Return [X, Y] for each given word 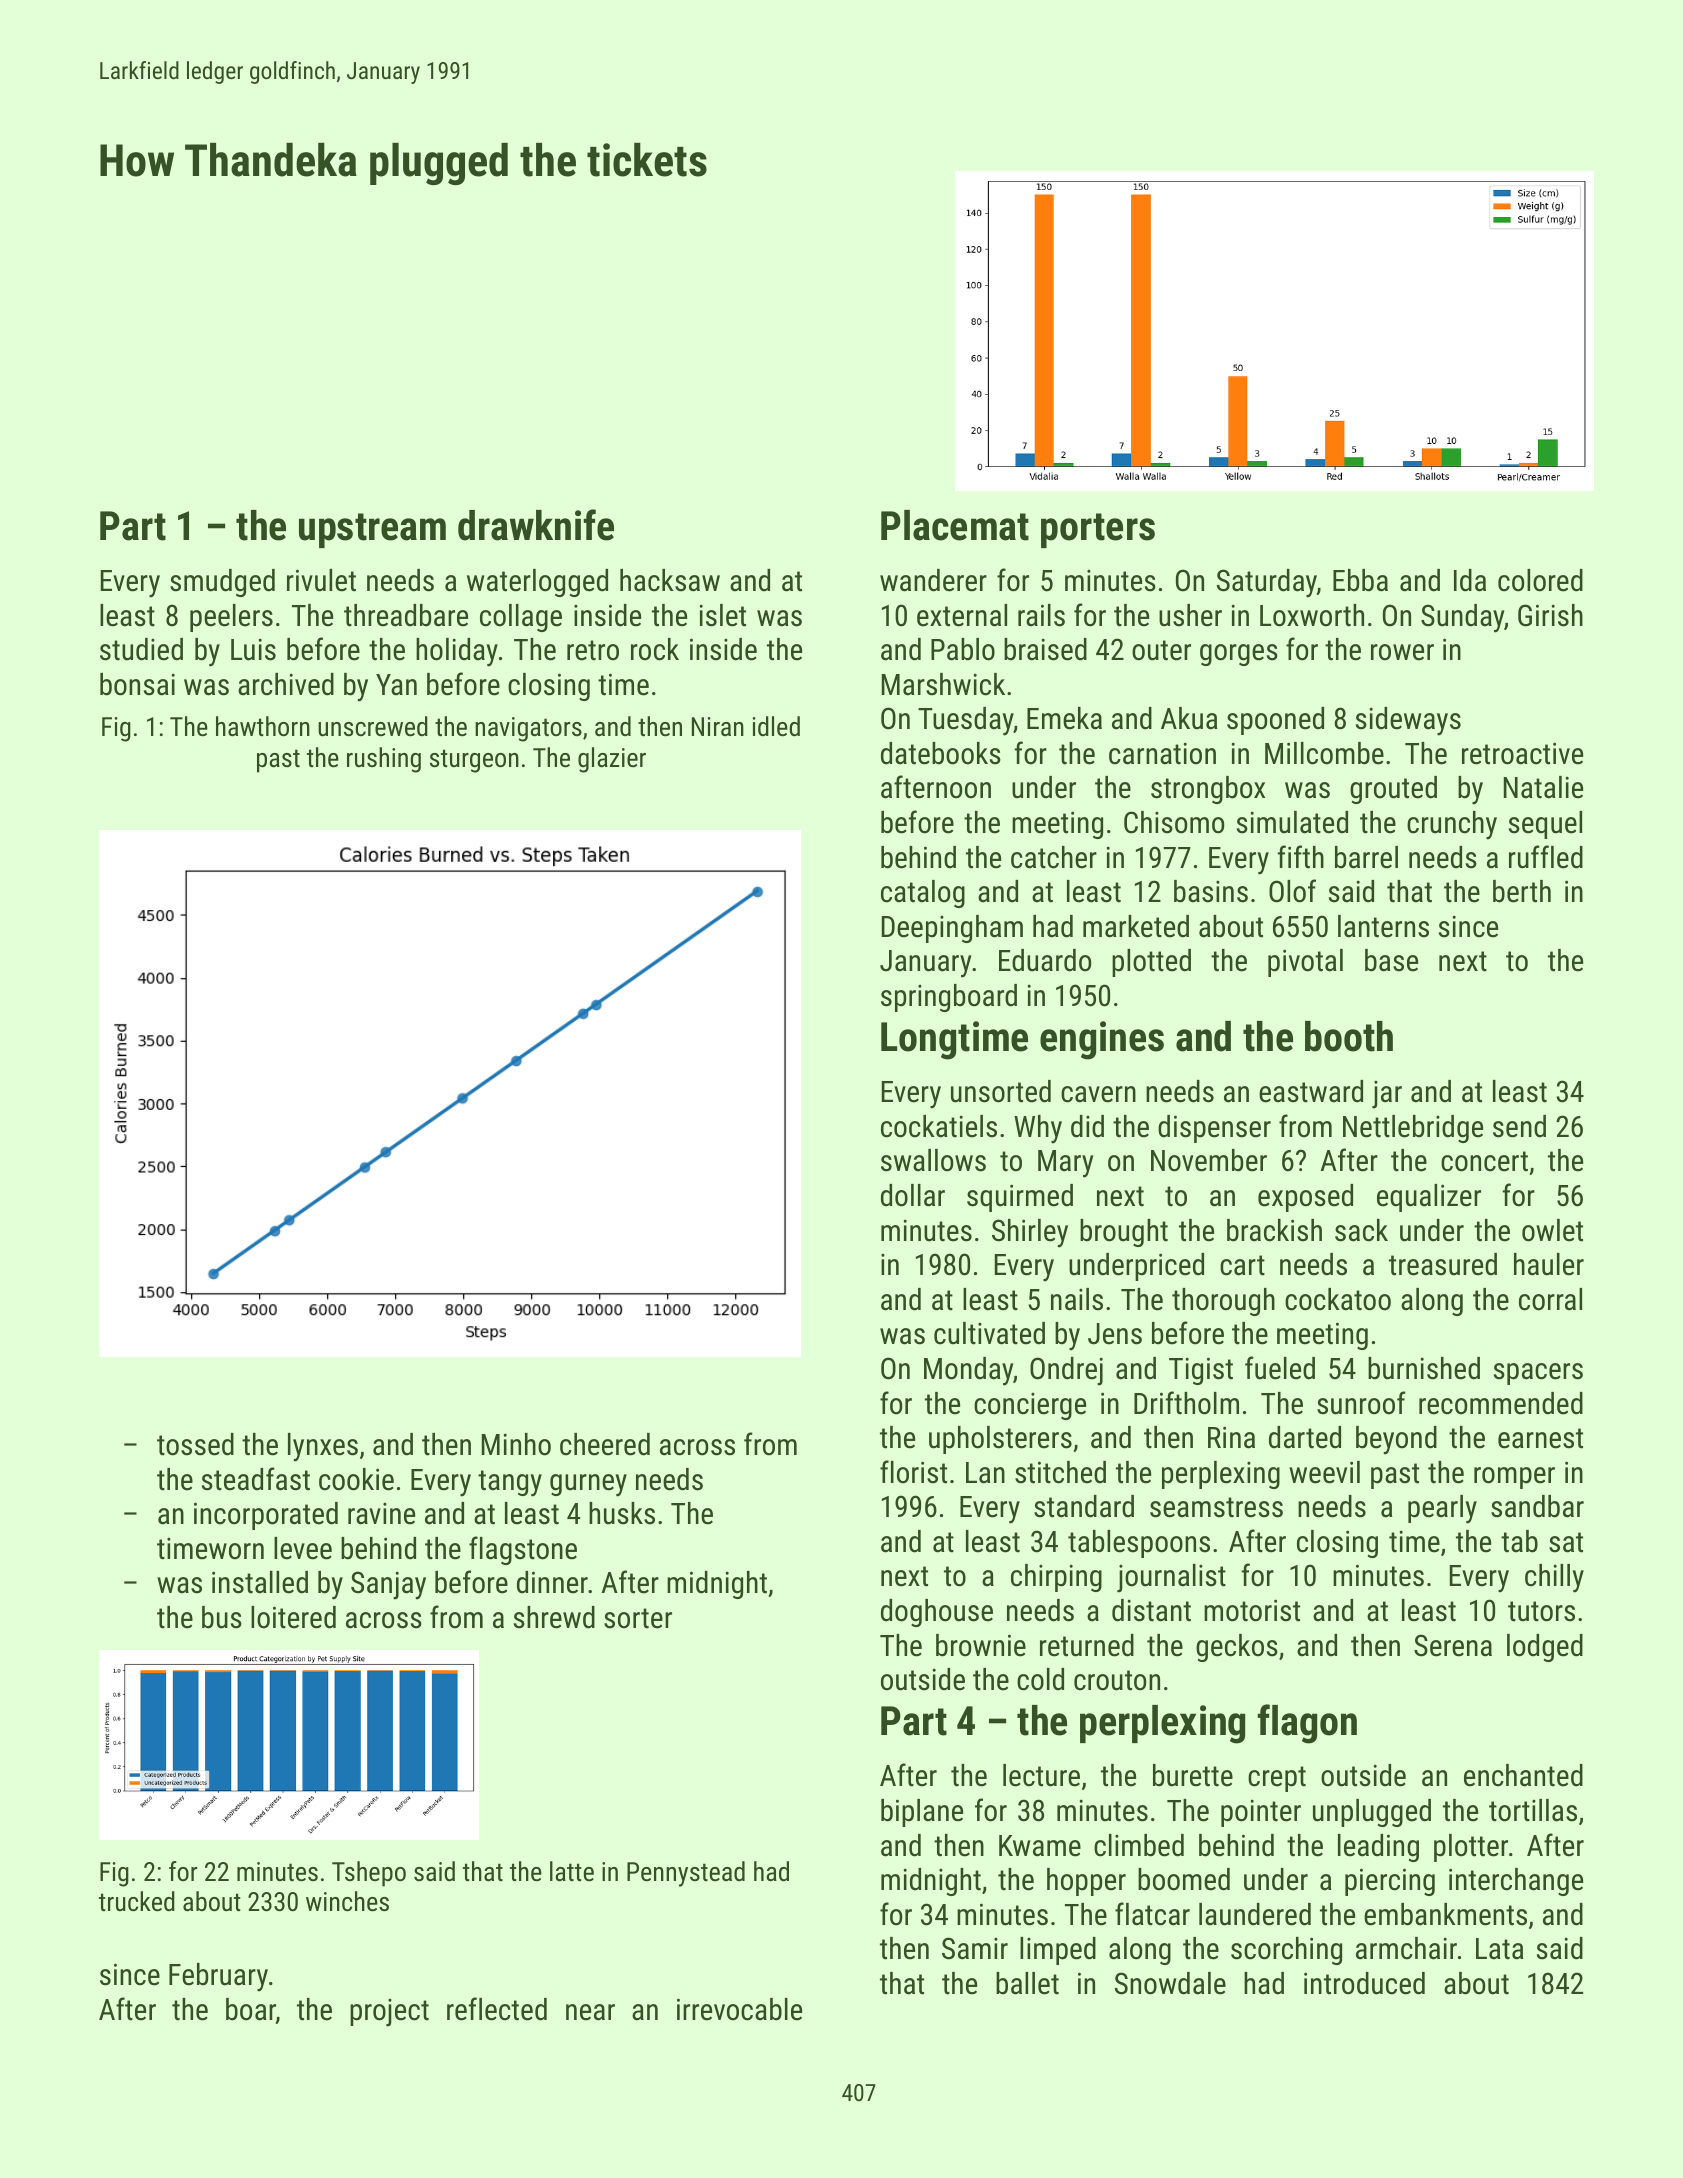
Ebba [1360, 580]
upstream [372, 530]
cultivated [989, 1333]
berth [1522, 891]
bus [222, 1617]
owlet [1552, 1230]
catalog [923, 894]
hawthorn [263, 726]
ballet [1027, 1983]
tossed [195, 1444]
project [389, 2013]
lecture [1041, 1775]
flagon [1307, 1724]
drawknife [536, 525]
